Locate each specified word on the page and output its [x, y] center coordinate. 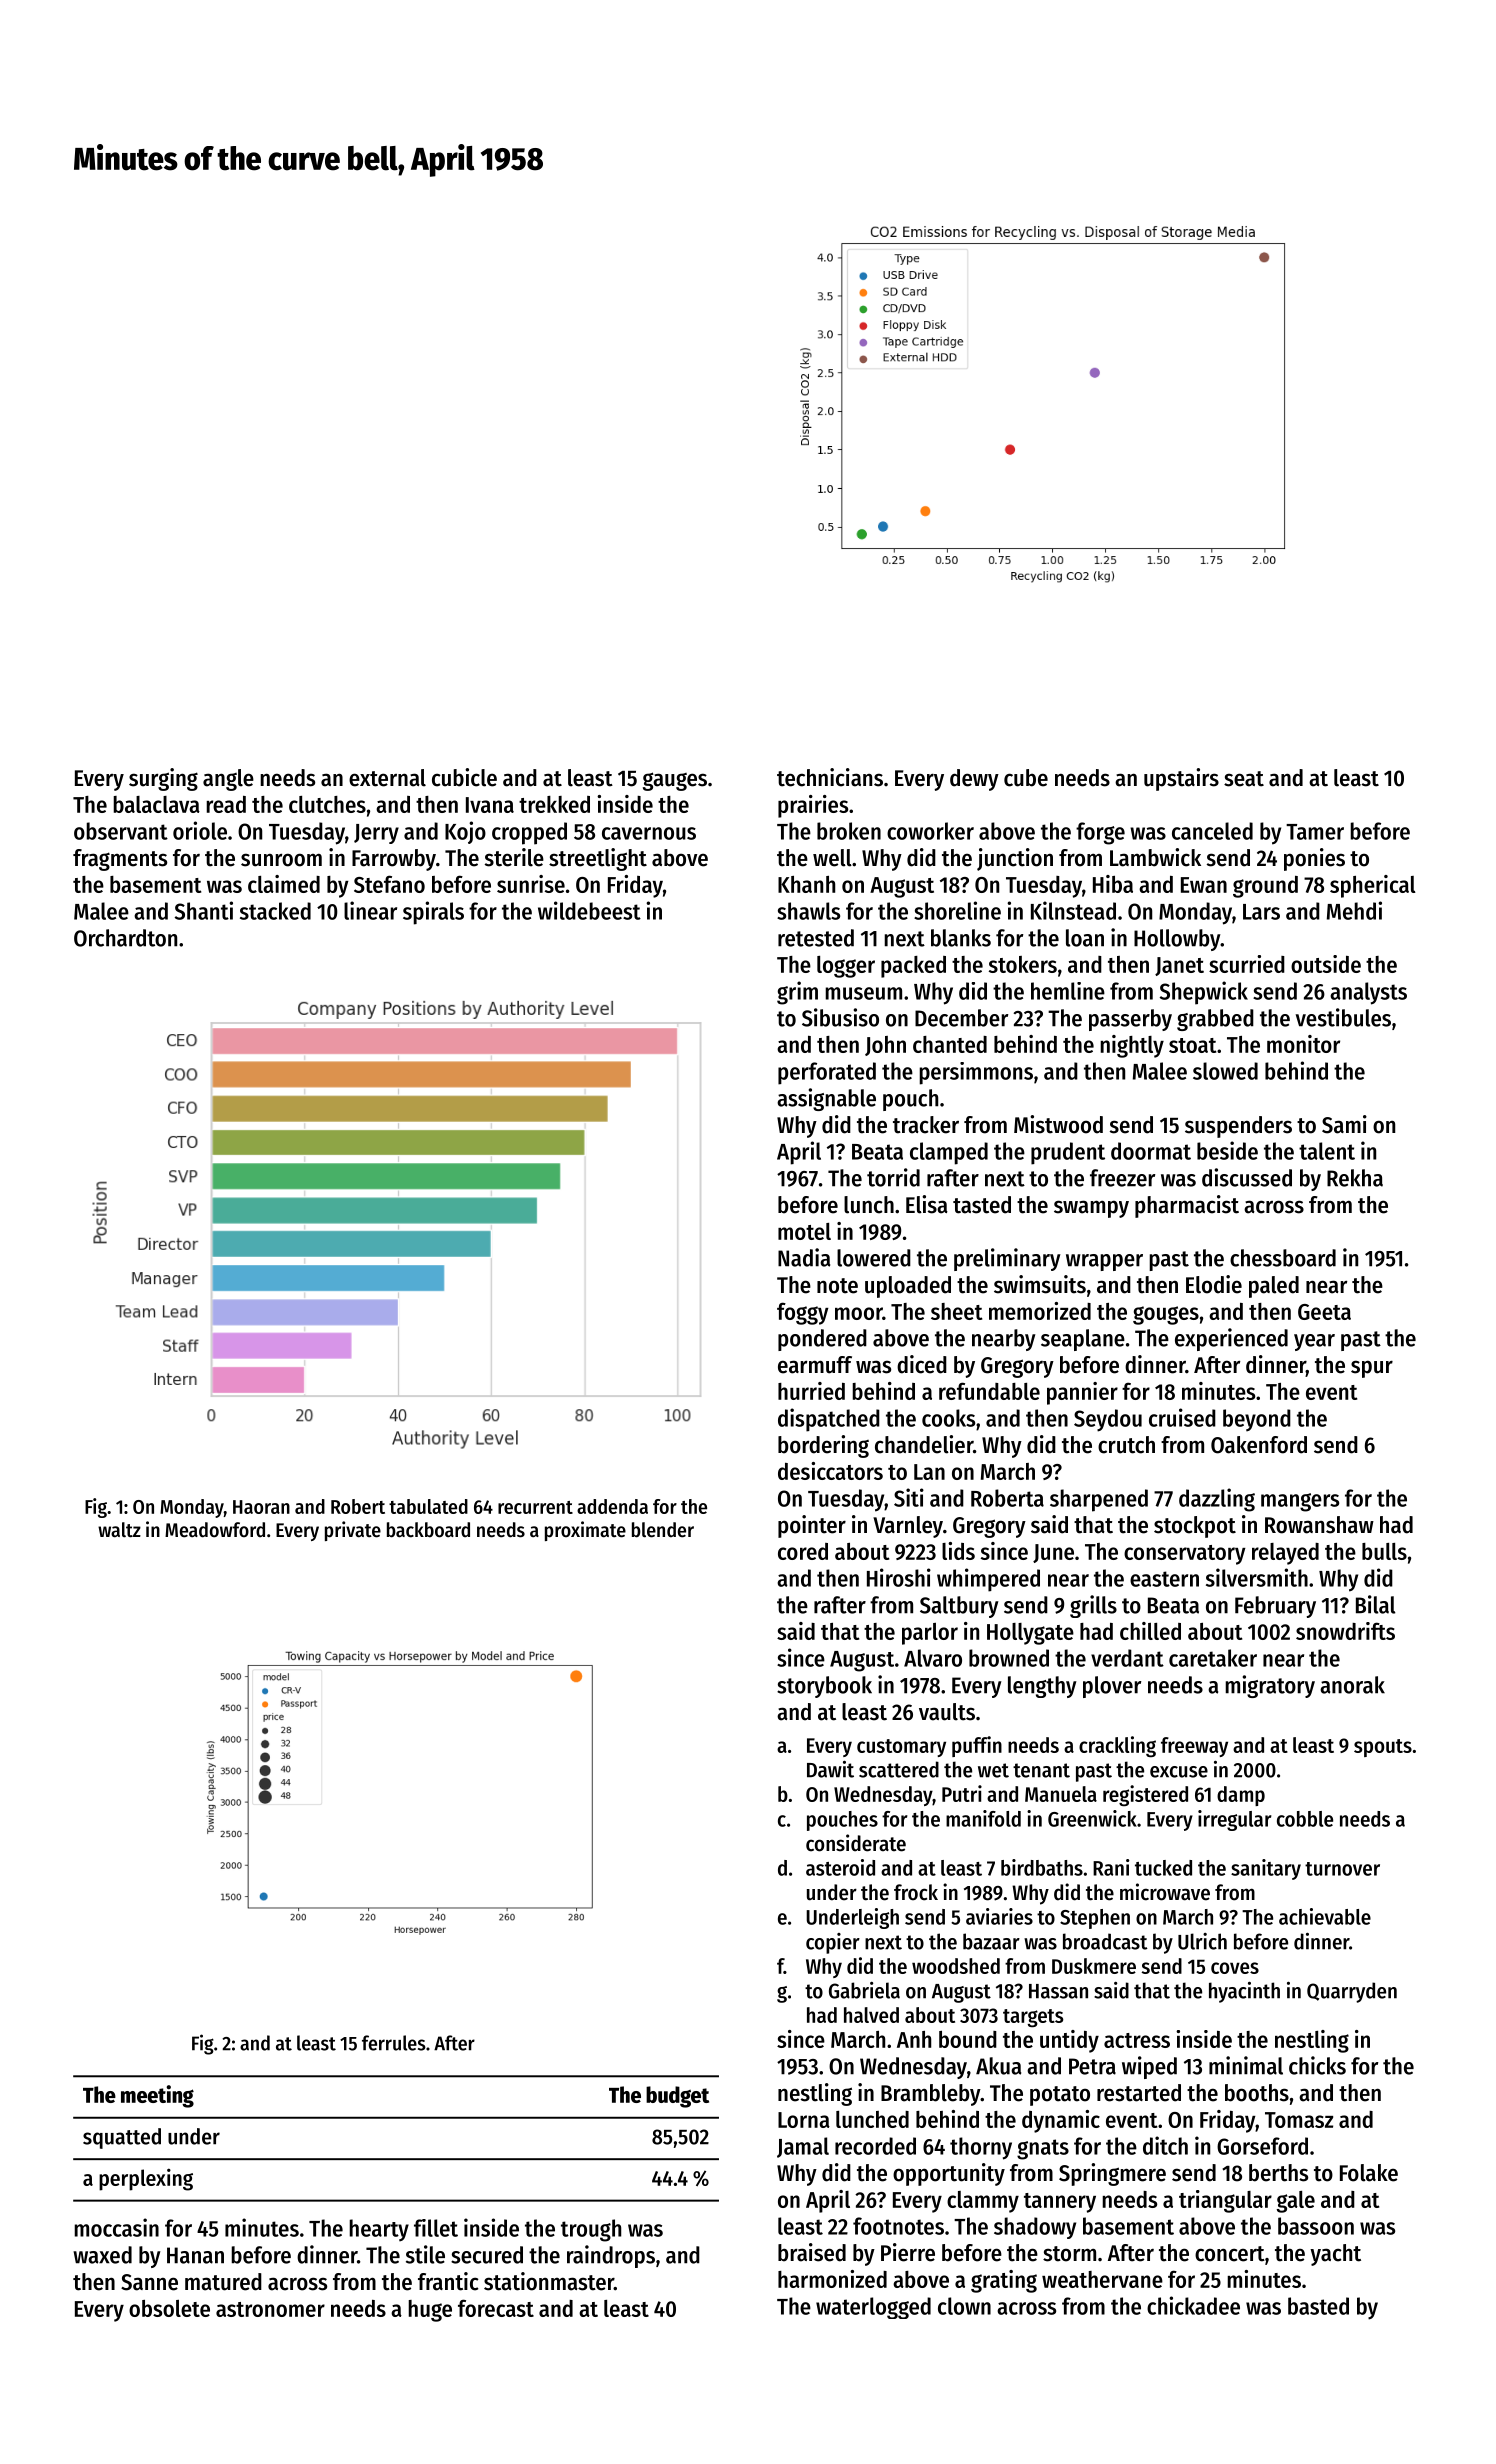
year [1314, 1342]
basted [1318, 2306]
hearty [379, 2230]
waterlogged [873, 2308]
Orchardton [125, 938]
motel [804, 1231]
